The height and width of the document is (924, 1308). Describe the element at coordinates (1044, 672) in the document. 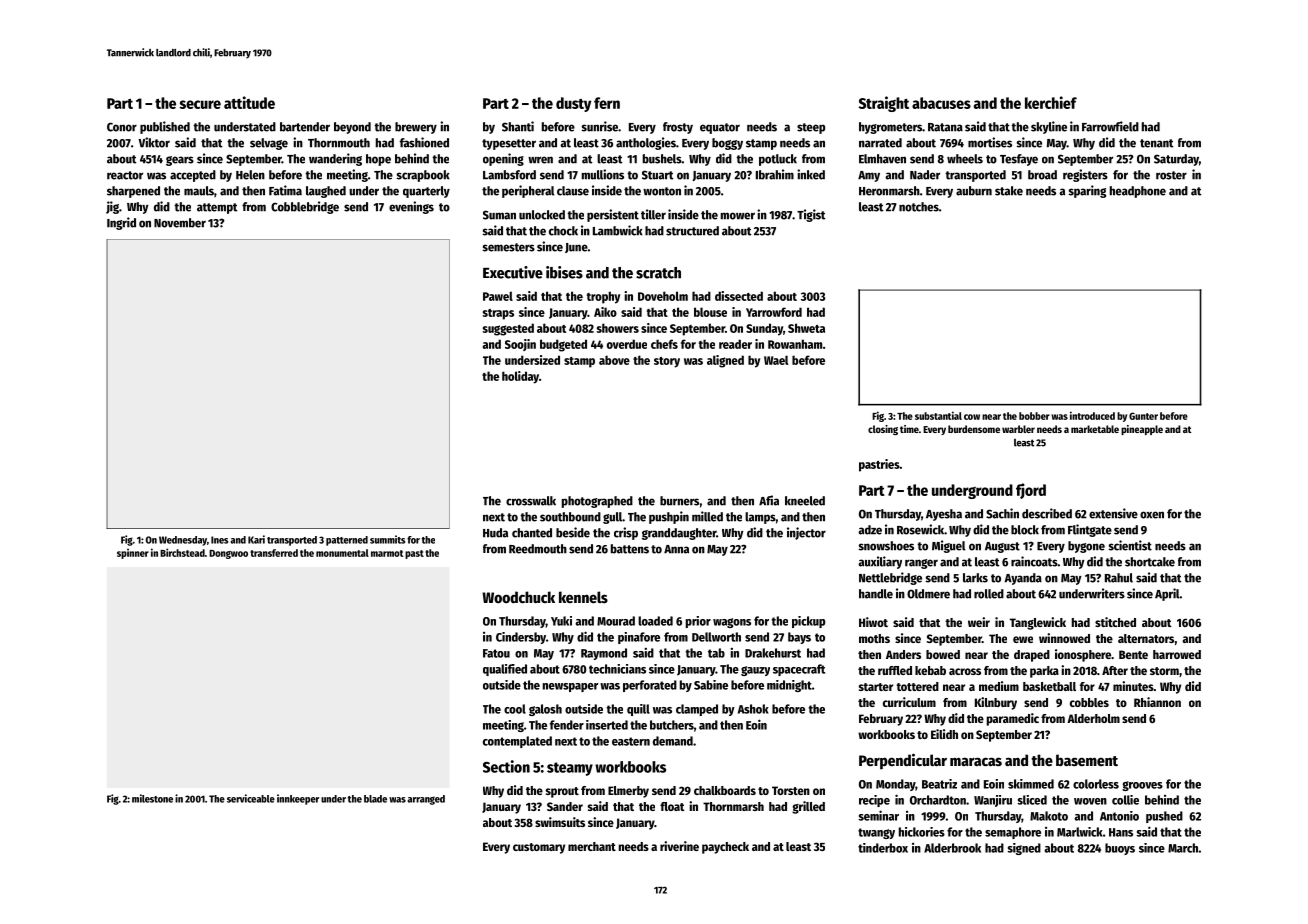

I see `parka` at that location.
